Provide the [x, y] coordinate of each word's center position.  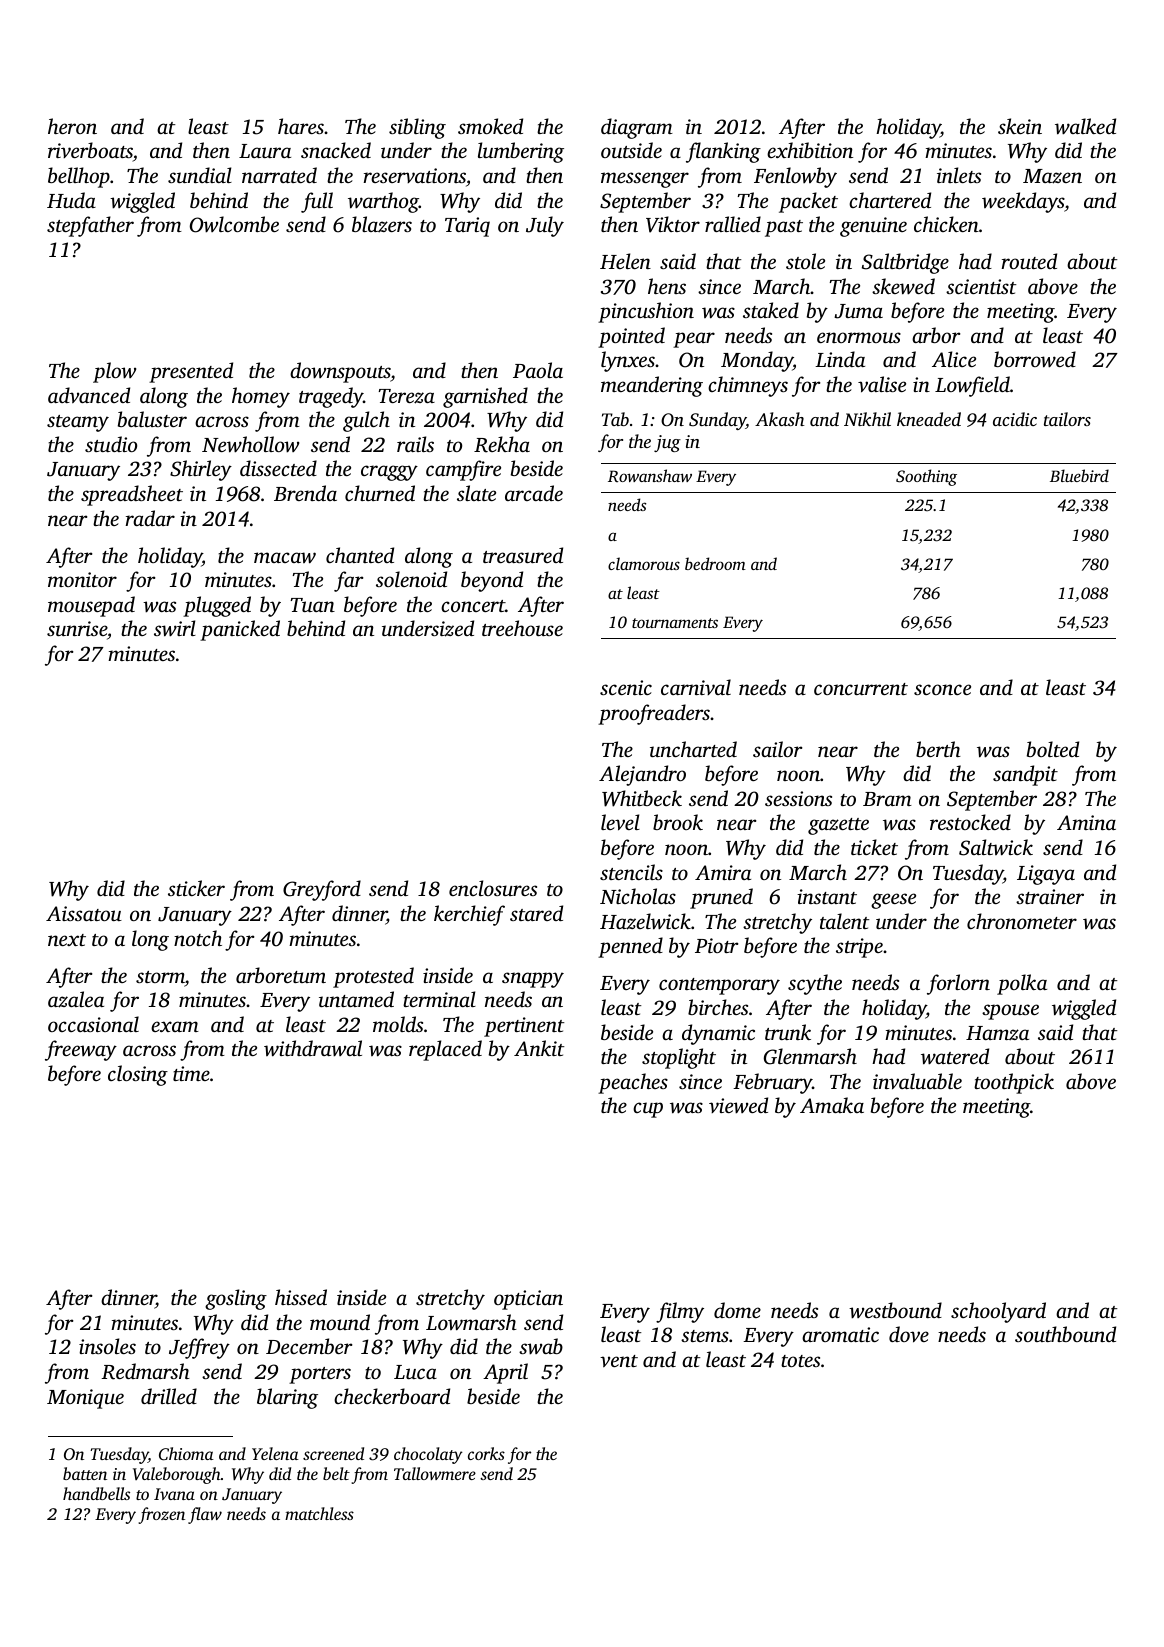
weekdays [1023, 202]
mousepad [91, 606]
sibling [417, 128]
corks [486, 1453]
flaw [205, 1515]
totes [800, 1361]
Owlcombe [234, 224]
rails [415, 444]
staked [771, 310]
